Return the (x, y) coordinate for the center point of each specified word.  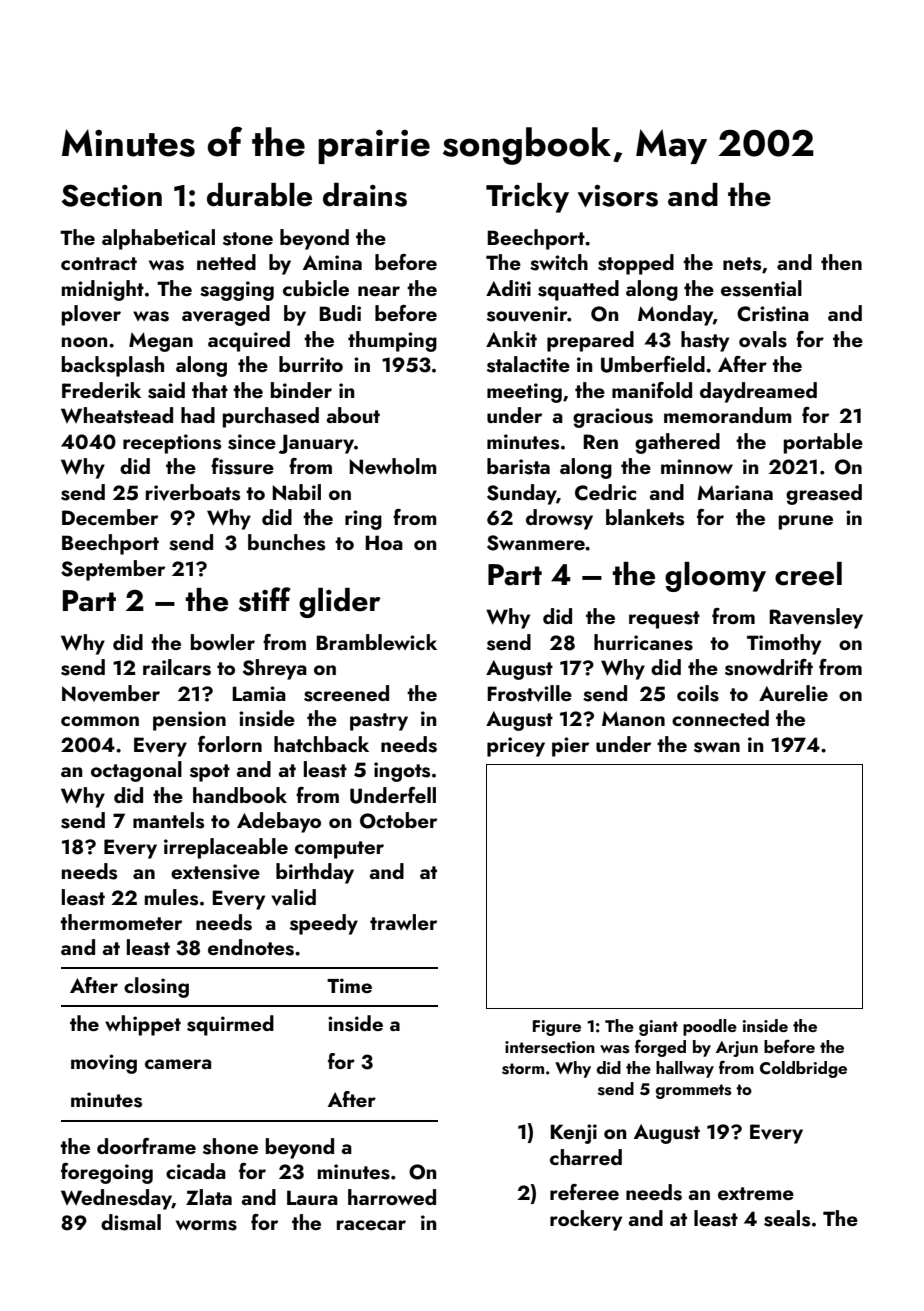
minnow (697, 466)
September (113, 570)
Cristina (773, 314)
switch (559, 262)
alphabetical (158, 239)
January (316, 444)
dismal (131, 1222)
